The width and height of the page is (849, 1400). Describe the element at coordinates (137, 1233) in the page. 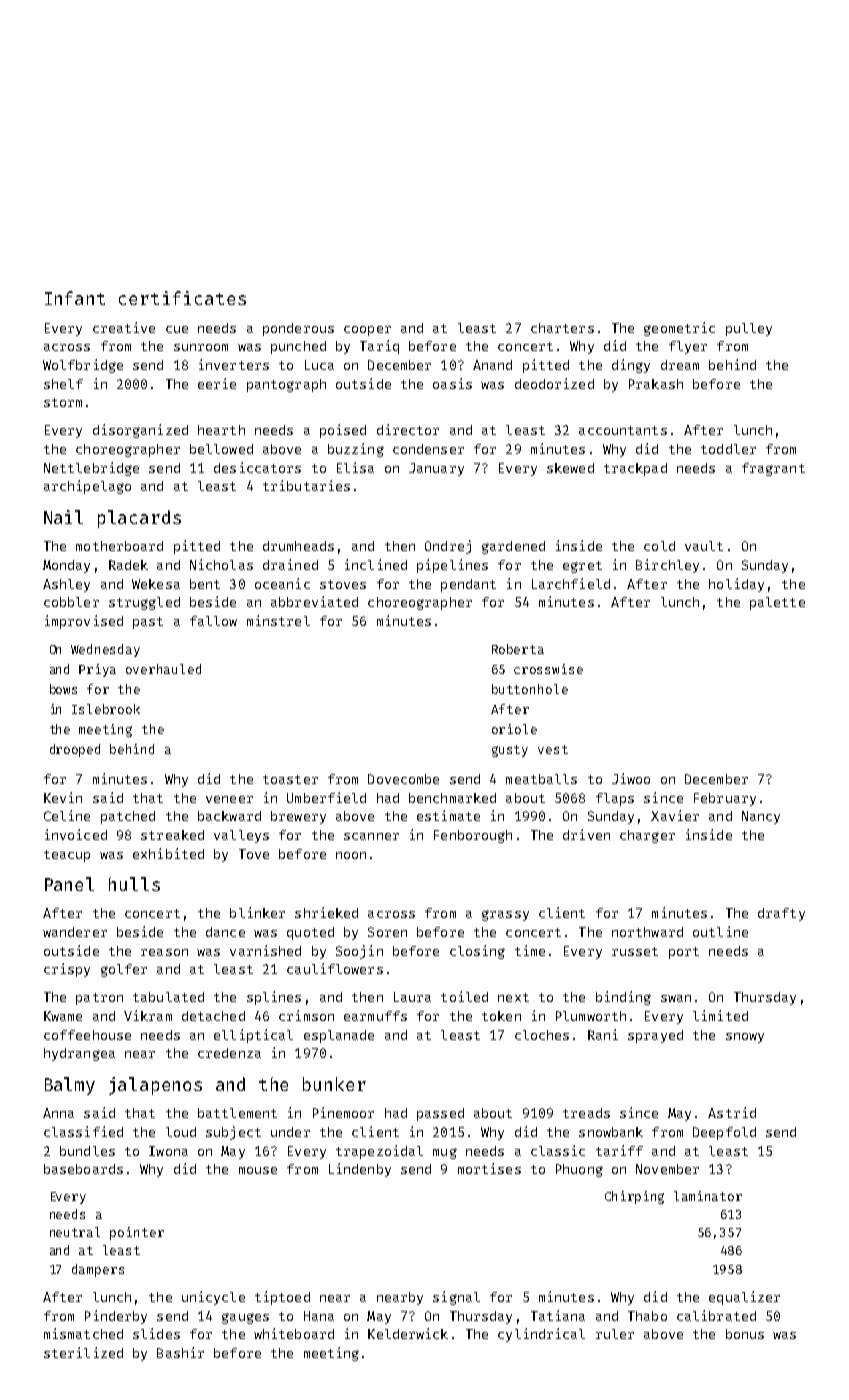

I see `pointer` at that location.
